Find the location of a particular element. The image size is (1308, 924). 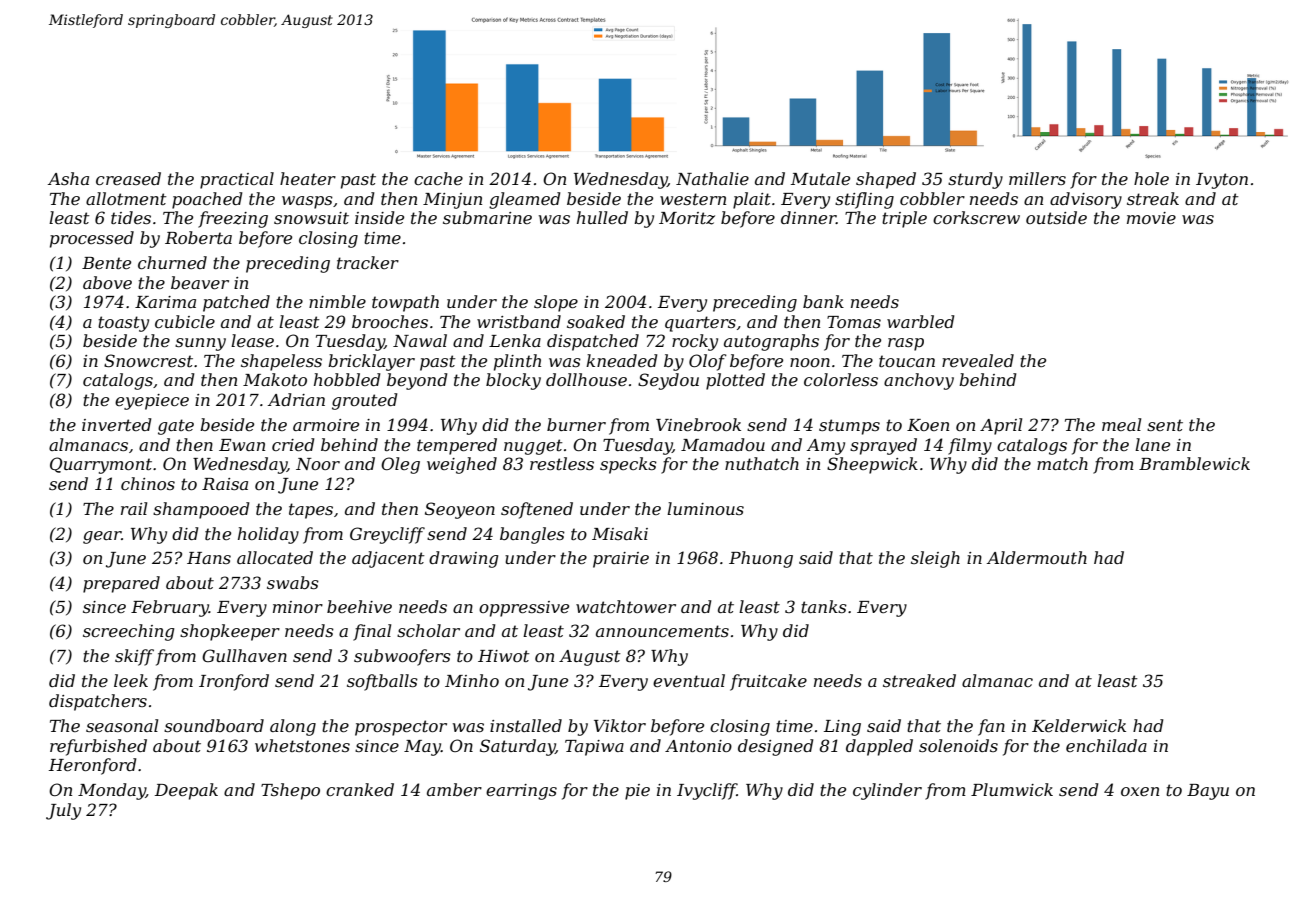

toasty is located at coordinates (123, 324).
